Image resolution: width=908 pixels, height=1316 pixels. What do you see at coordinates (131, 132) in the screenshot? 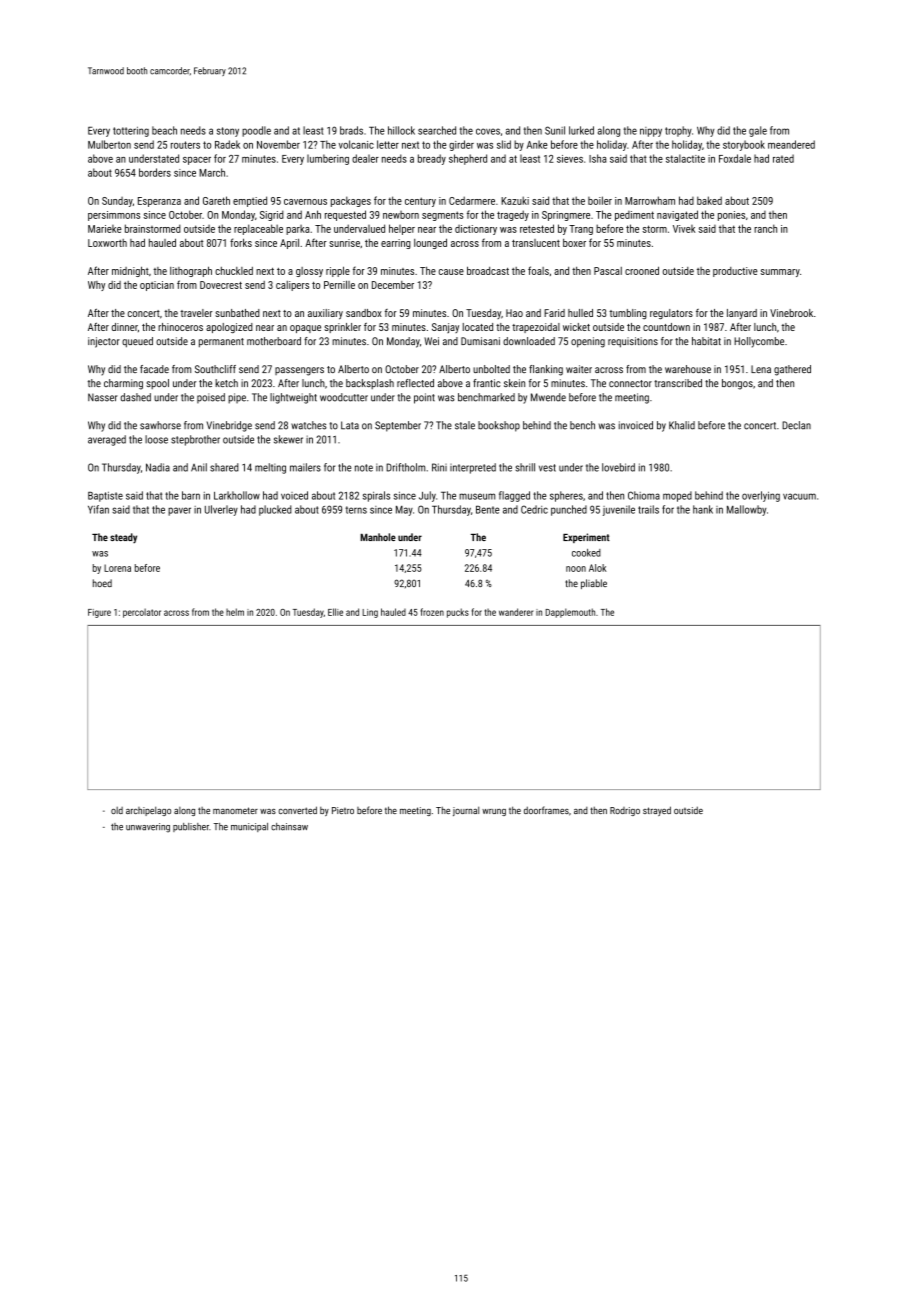
I see `tottering` at bounding box center [131, 132].
